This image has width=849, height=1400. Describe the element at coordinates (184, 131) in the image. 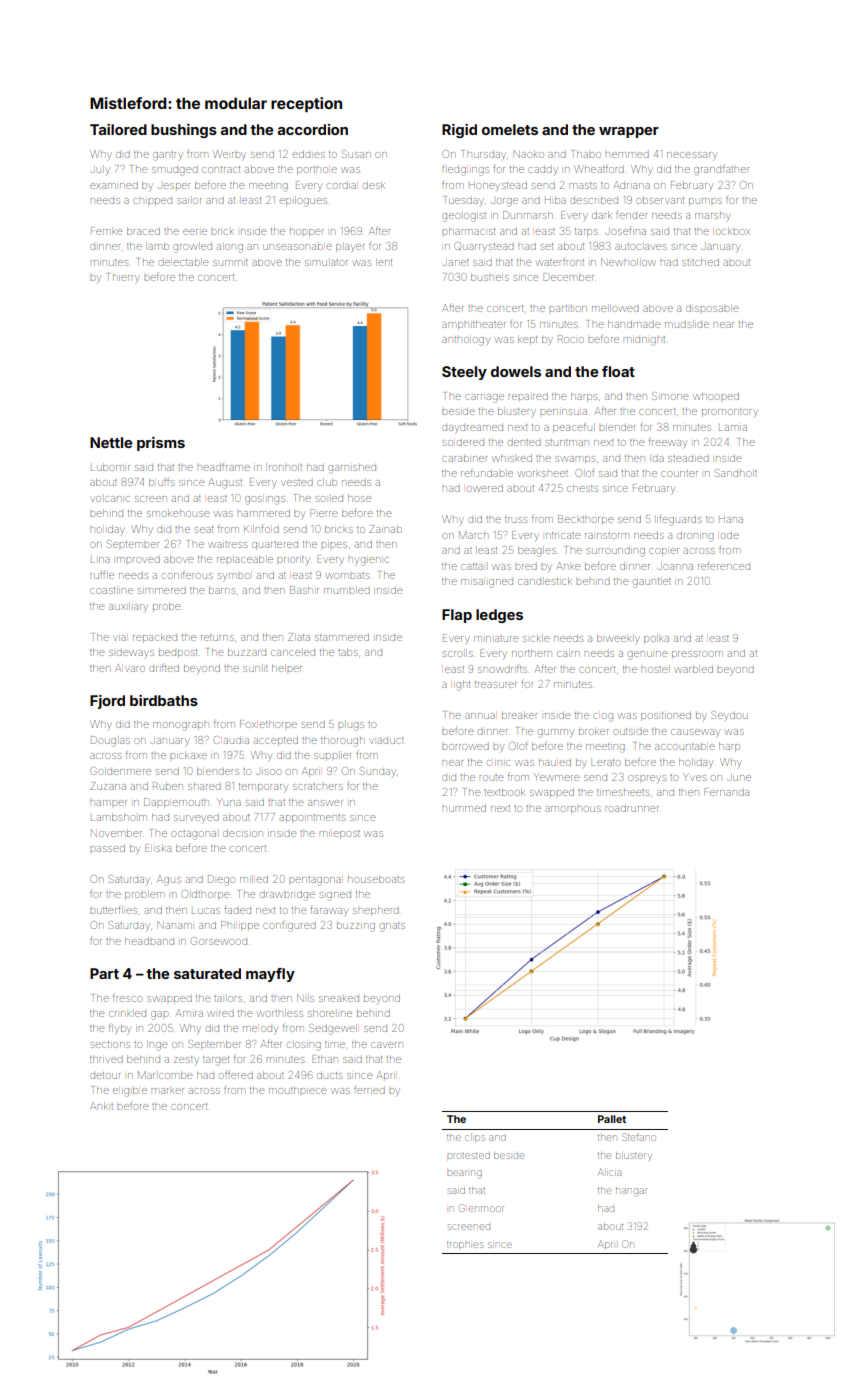

I see `bushings` at that location.
